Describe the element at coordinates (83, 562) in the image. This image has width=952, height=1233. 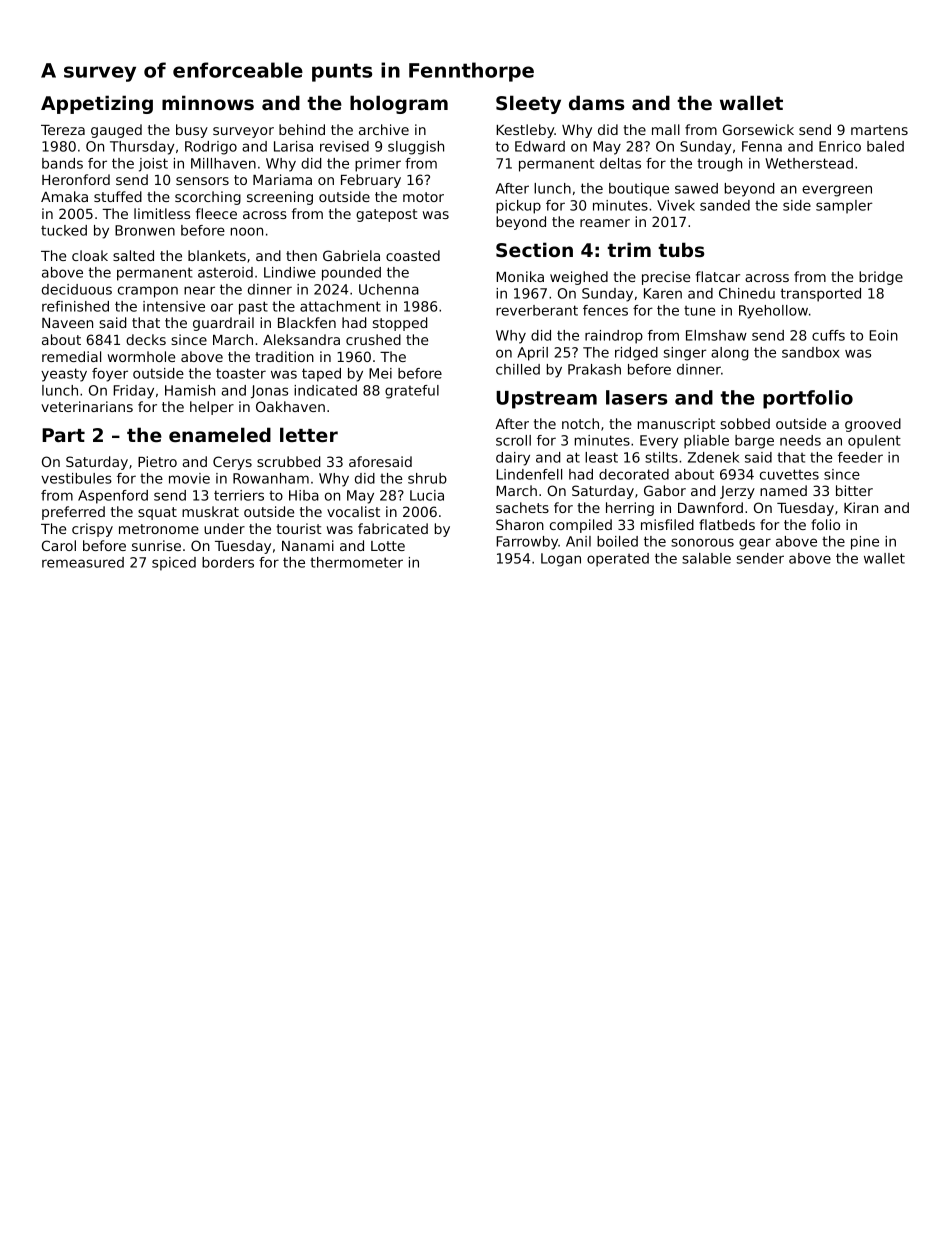
I see `remeasured` at that location.
